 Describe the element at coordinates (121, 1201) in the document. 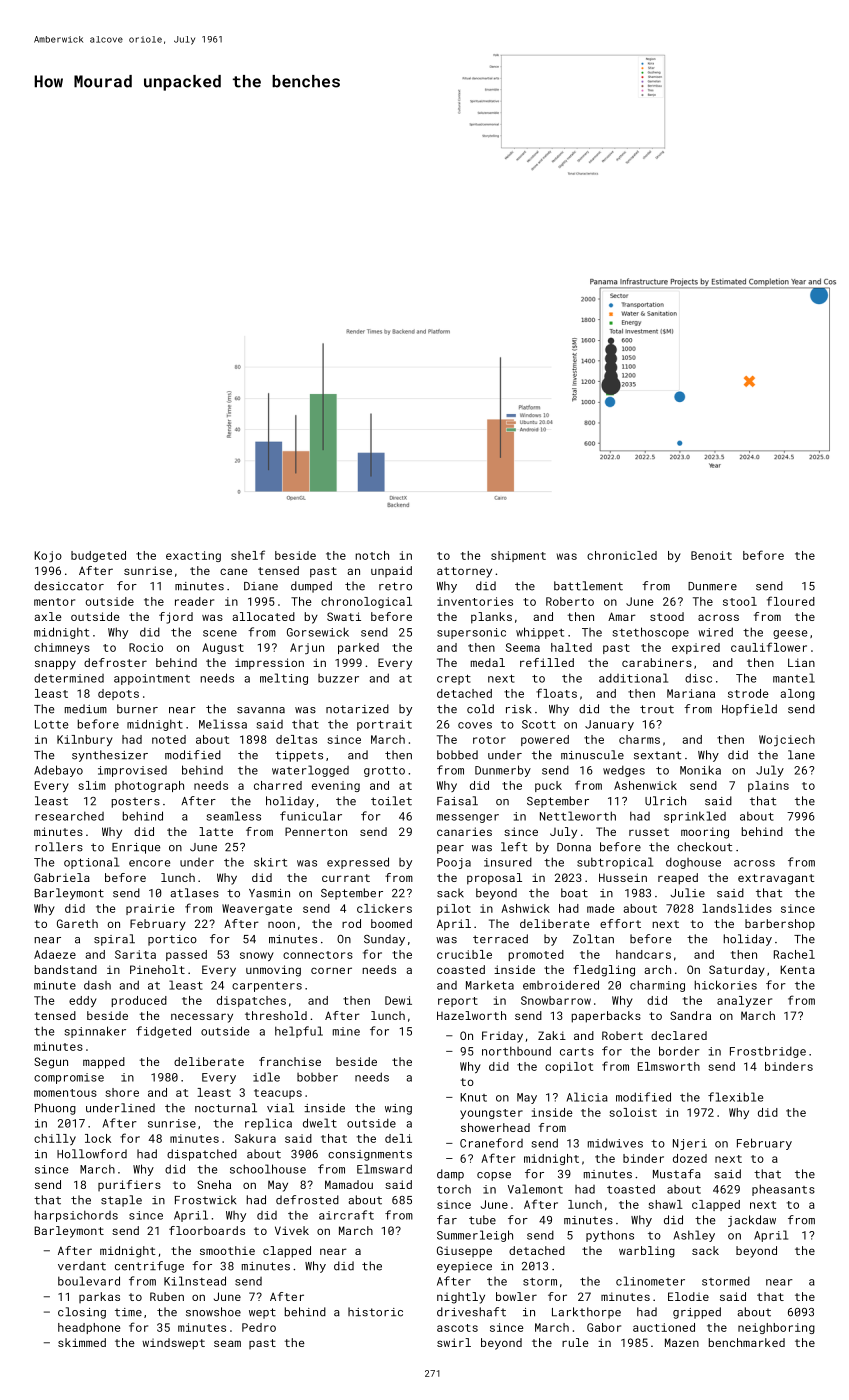

I see `staple` at that location.
